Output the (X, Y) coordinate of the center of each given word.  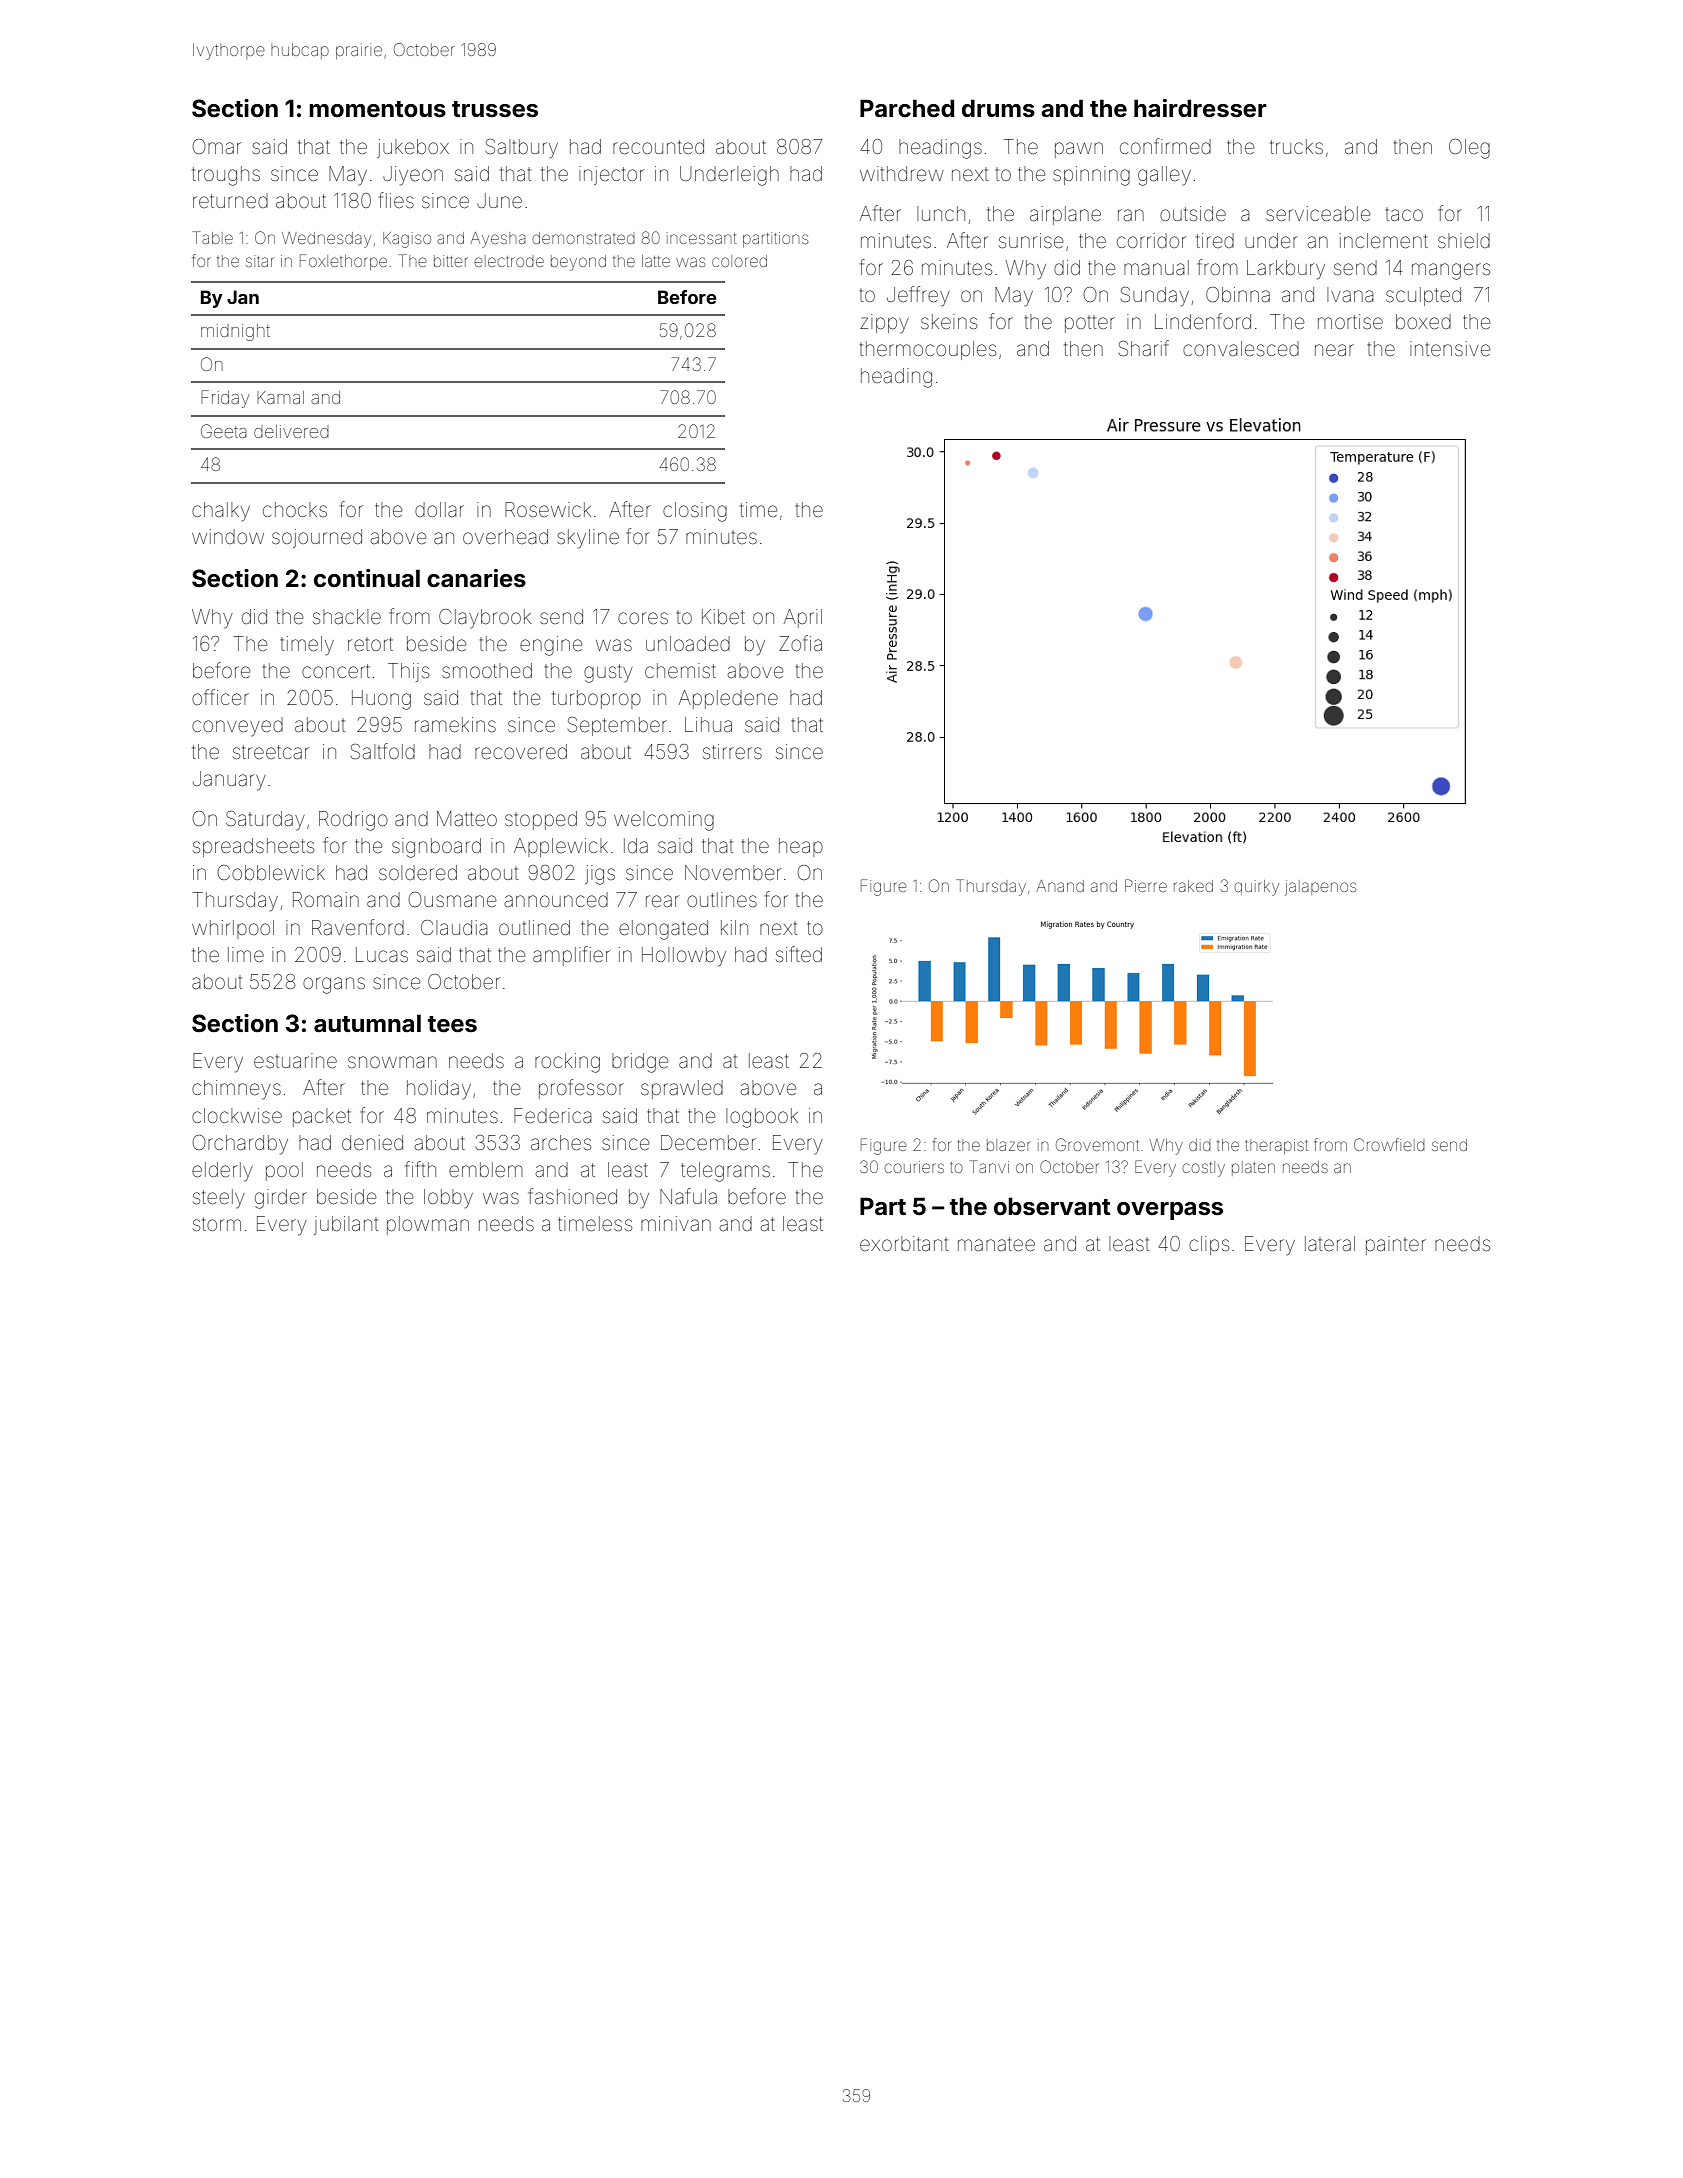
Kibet (723, 616)
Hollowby (684, 957)
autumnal (367, 1023)
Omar (217, 146)
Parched (907, 108)
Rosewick (548, 509)
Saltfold (383, 751)
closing (695, 512)
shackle (347, 616)
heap (801, 847)
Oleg (1469, 149)
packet (322, 1117)
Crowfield (1389, 1144)
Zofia (800, 643)
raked (1193, 886)
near (1334, 350)
